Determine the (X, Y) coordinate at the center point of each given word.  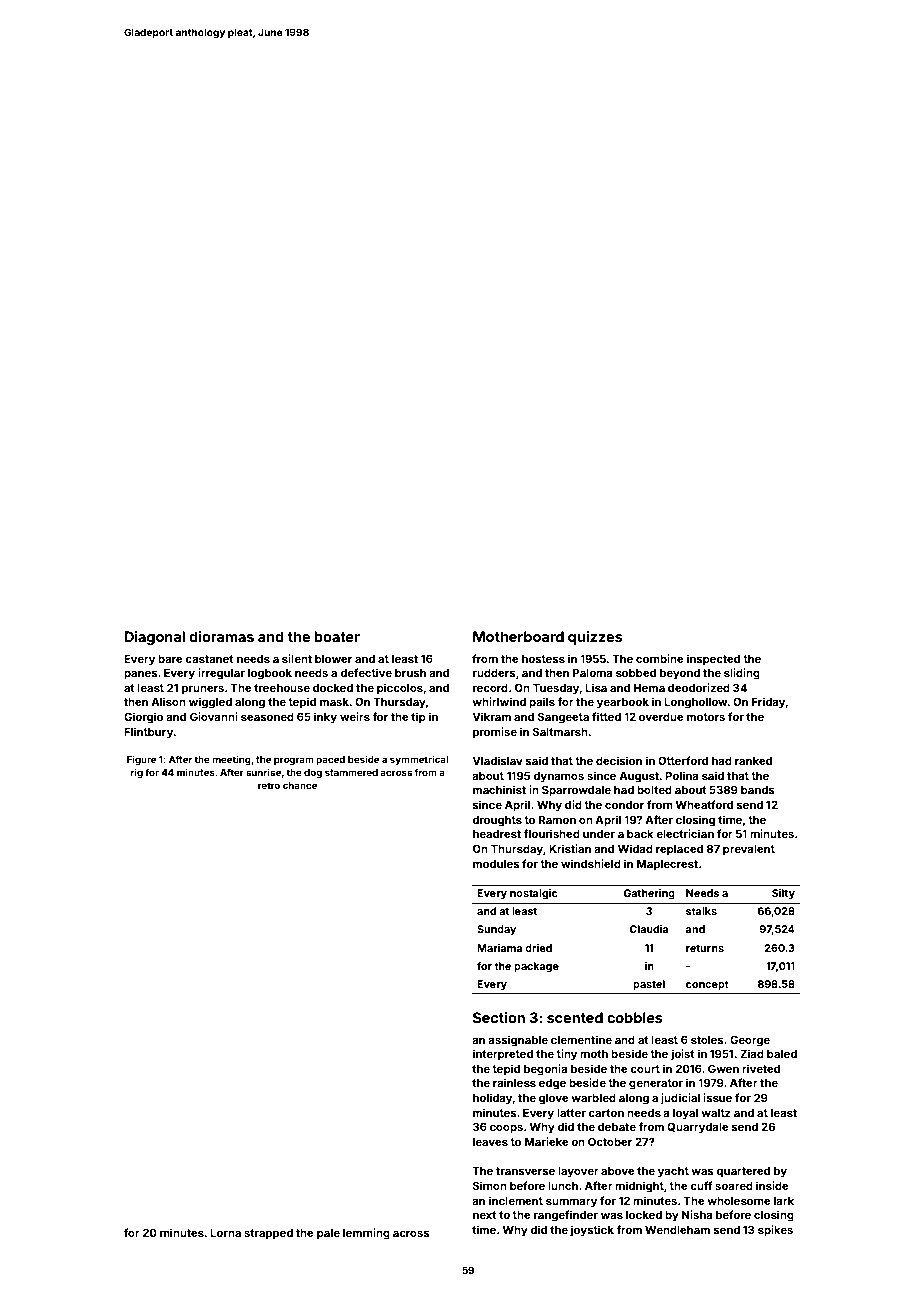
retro (269, 785)
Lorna (225, 1233)
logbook (270, 674)
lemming (366, 1234)
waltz (716, 1113)
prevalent (749, 850)
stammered (351, 772)
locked (644, 1215)
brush (410, 673)
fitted (606, 716)
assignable (518, 1041)
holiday (493, 1099)
